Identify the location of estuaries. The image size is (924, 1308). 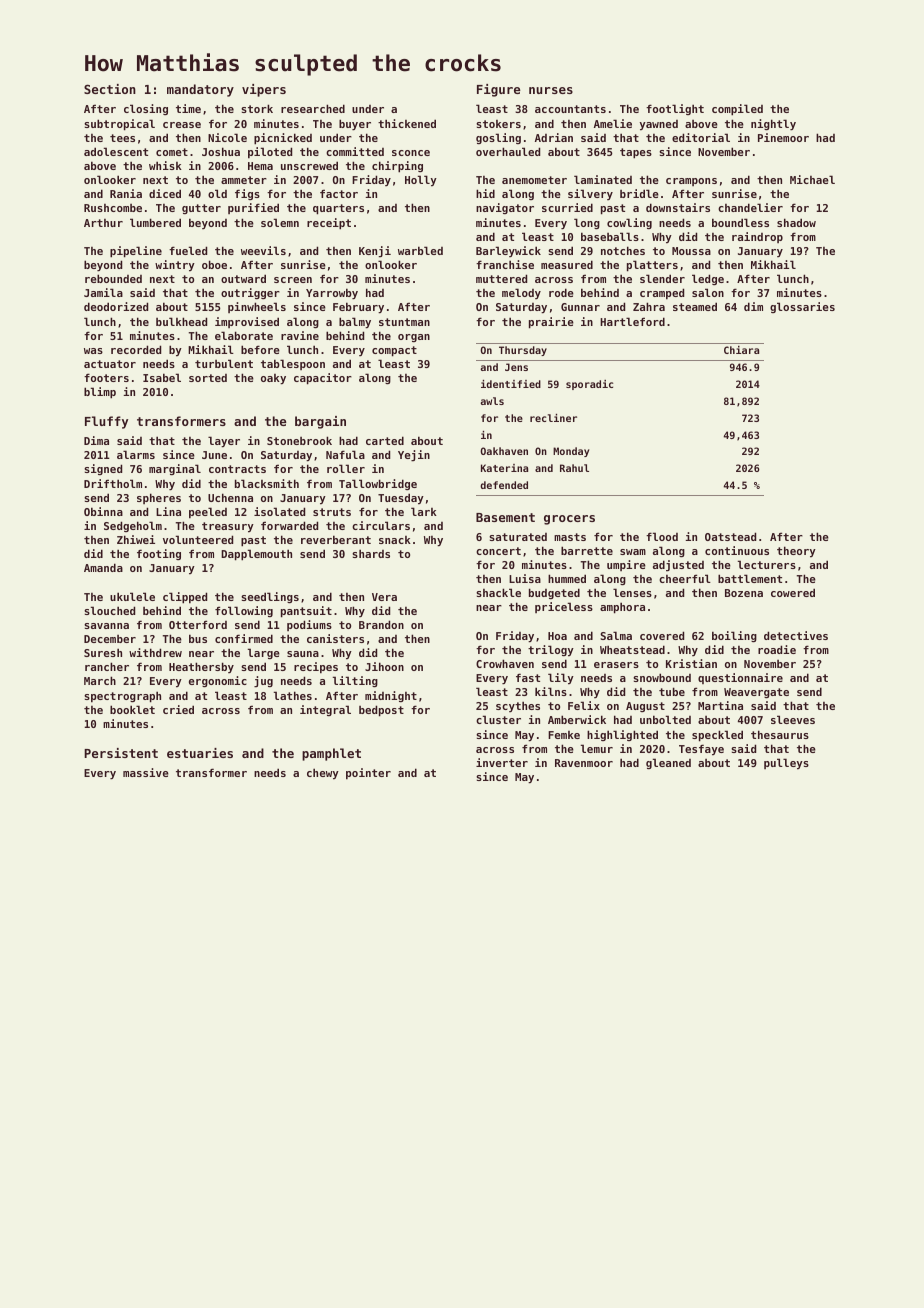
(200, 753).
